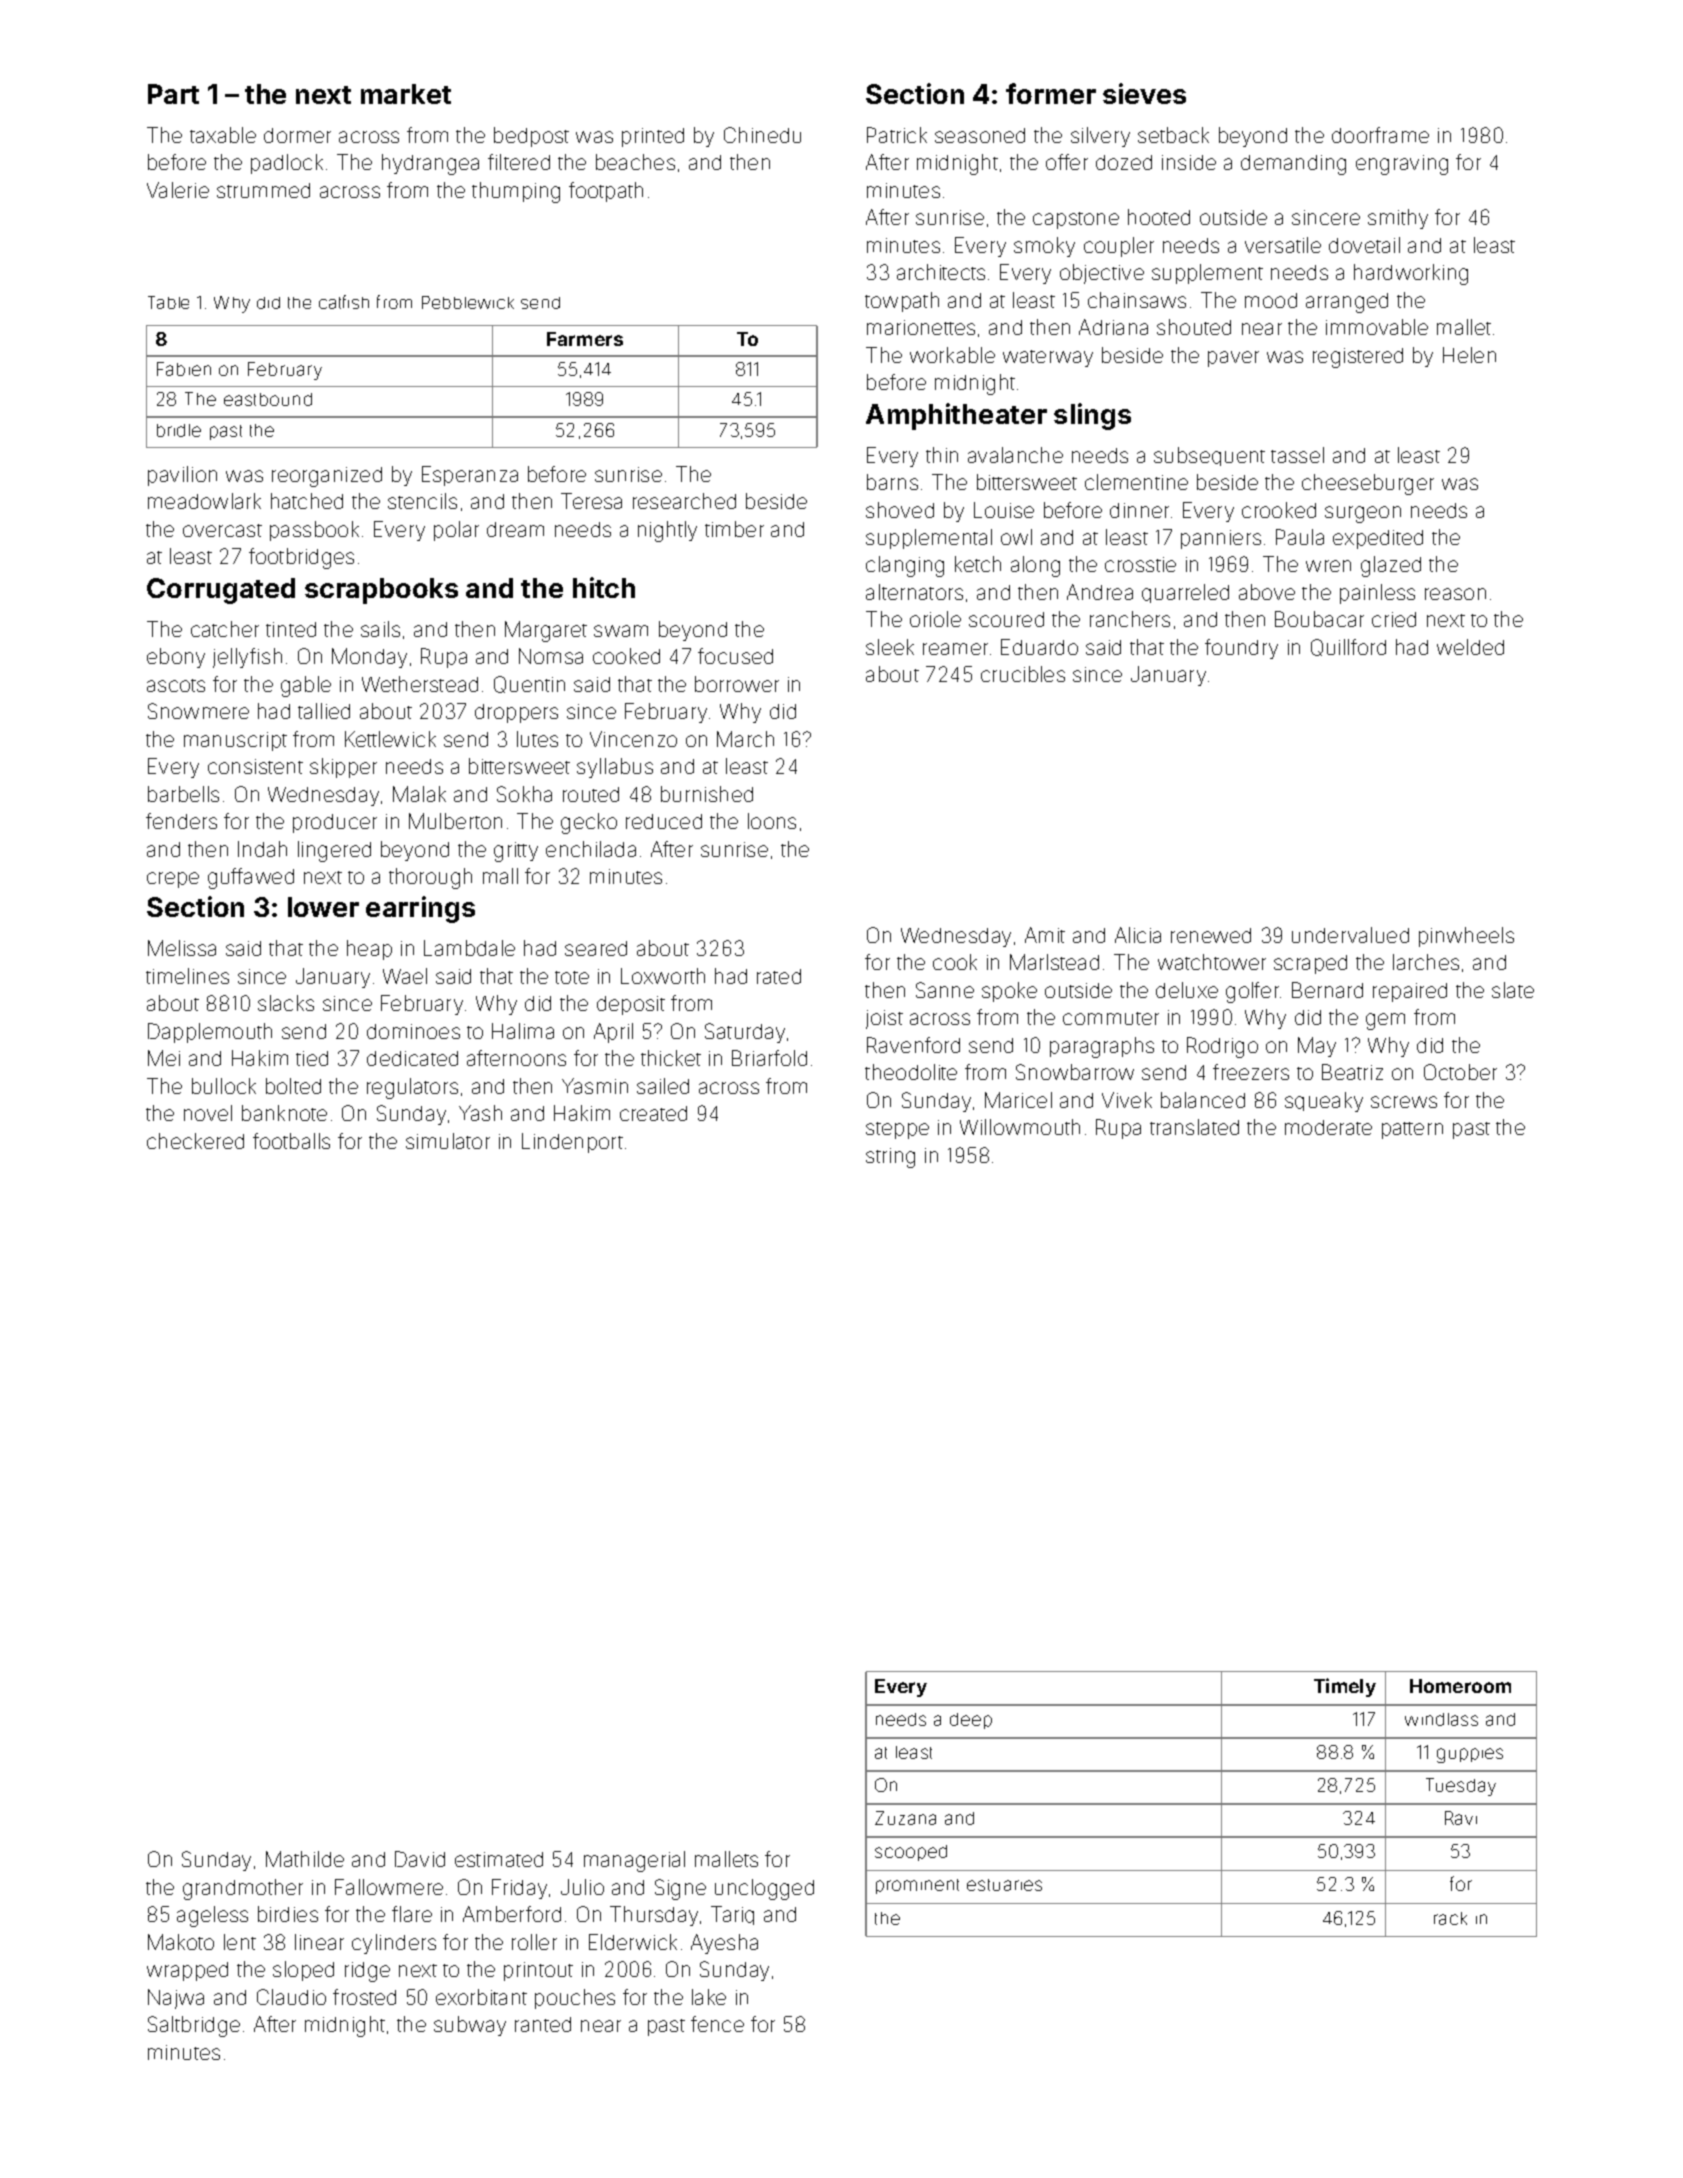 This page has width=1683, height=2178. Describe the element at coordinates (772, 821) in the page. I see `loons` at that location.
